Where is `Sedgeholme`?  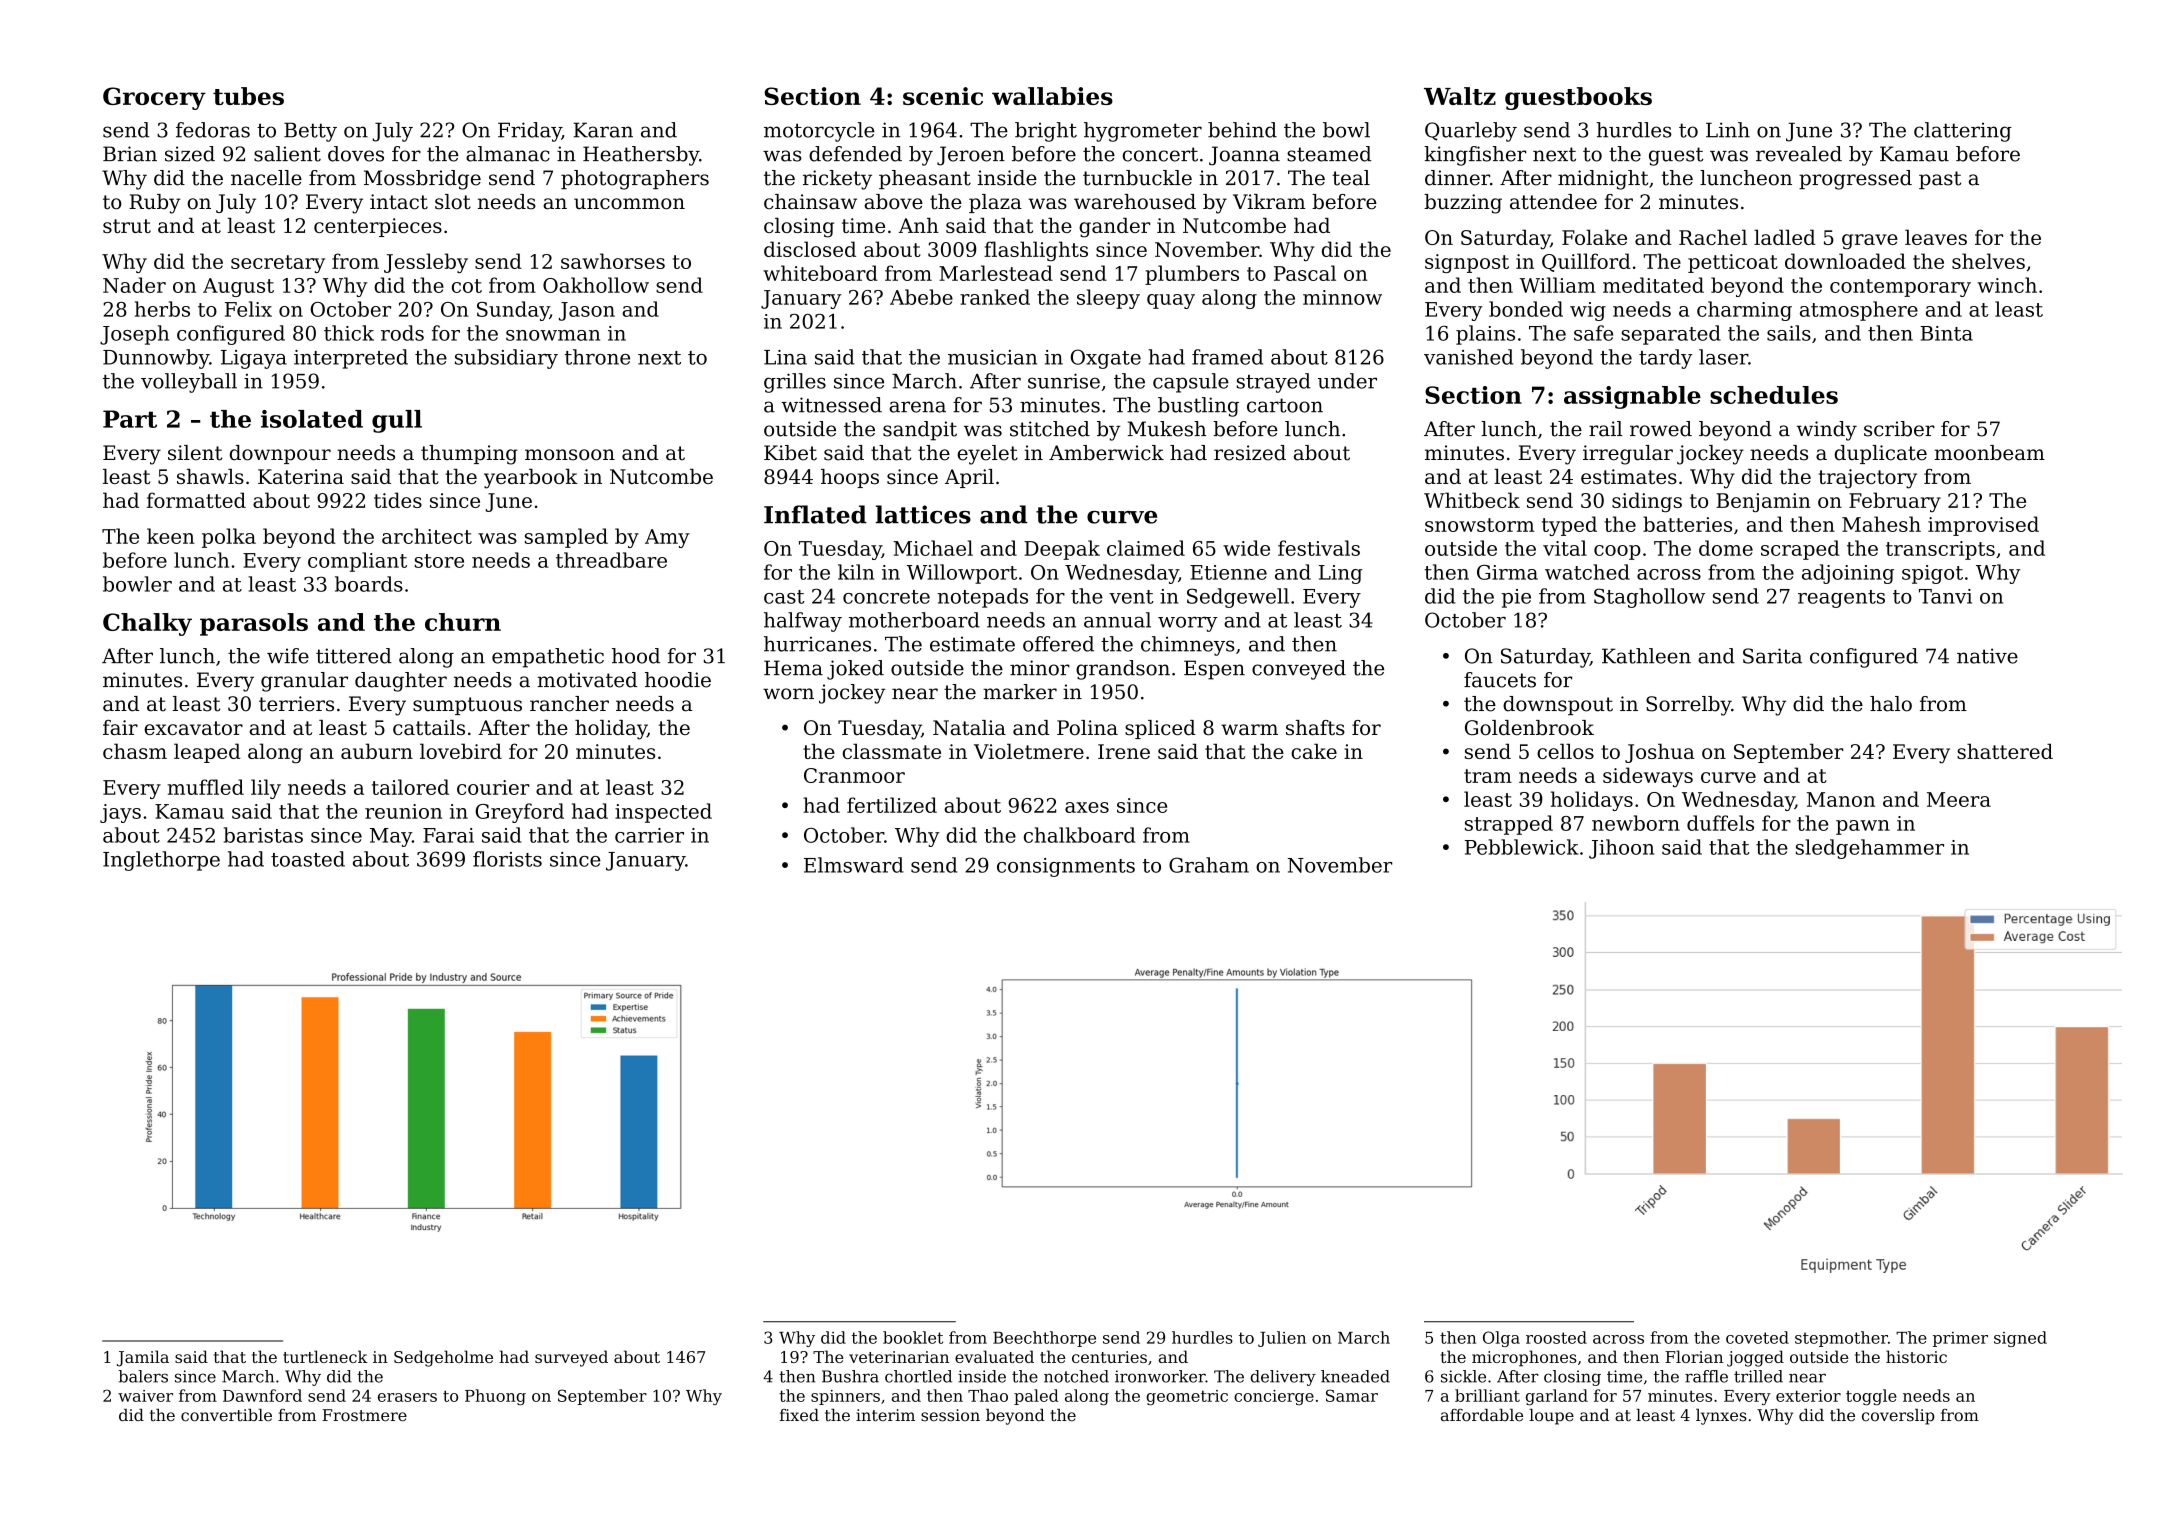
Sedgeholme is located at coordinates (443, 1358).
